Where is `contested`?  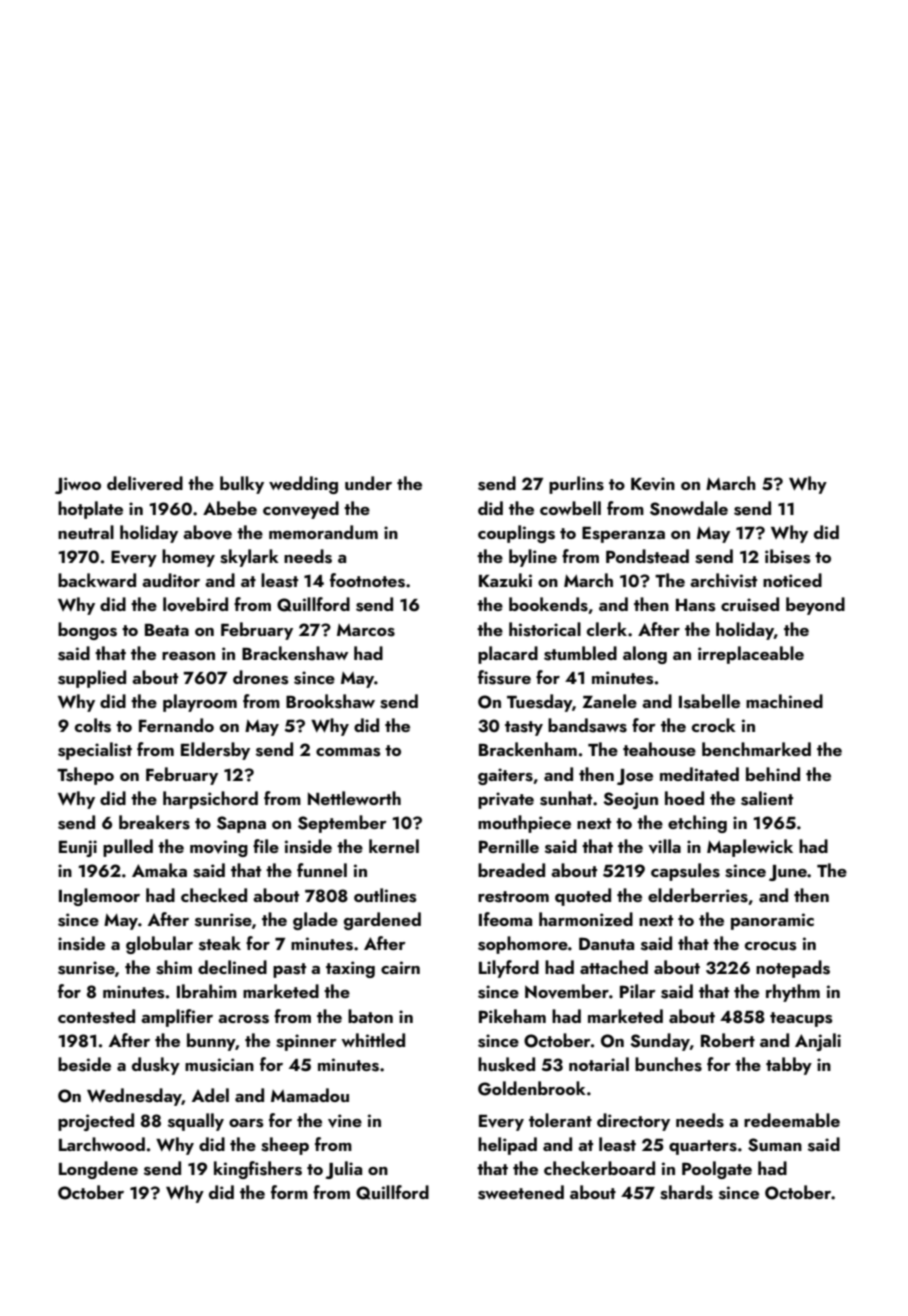
contested is located at coordinates (96, 1016).
